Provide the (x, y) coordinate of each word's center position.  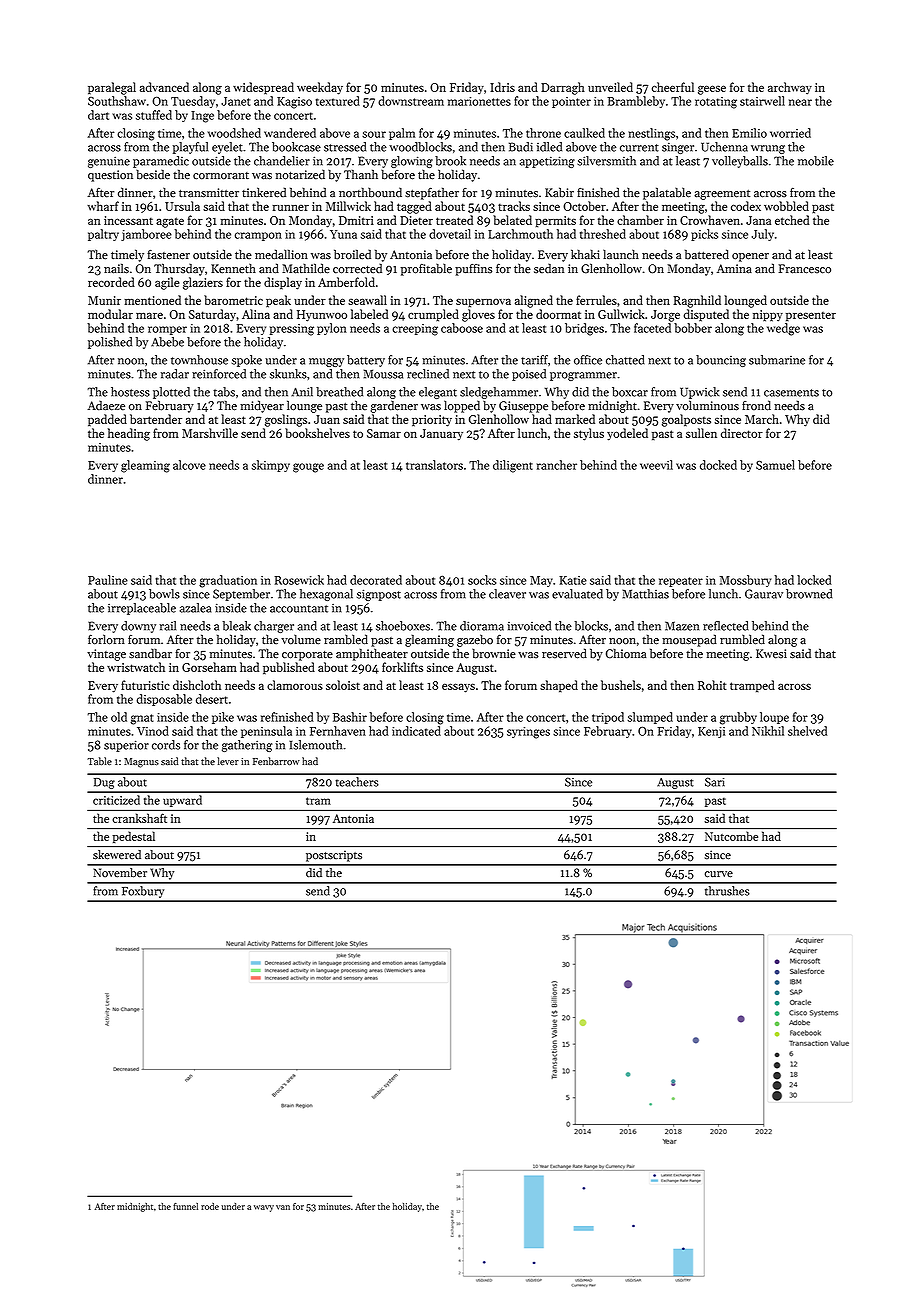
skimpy (270, 466)
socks (482, 580)
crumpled (433, 315)
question (110, 176)
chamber (640, 220)
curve (719, 874)
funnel (185, 1206)
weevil (656, 465)
